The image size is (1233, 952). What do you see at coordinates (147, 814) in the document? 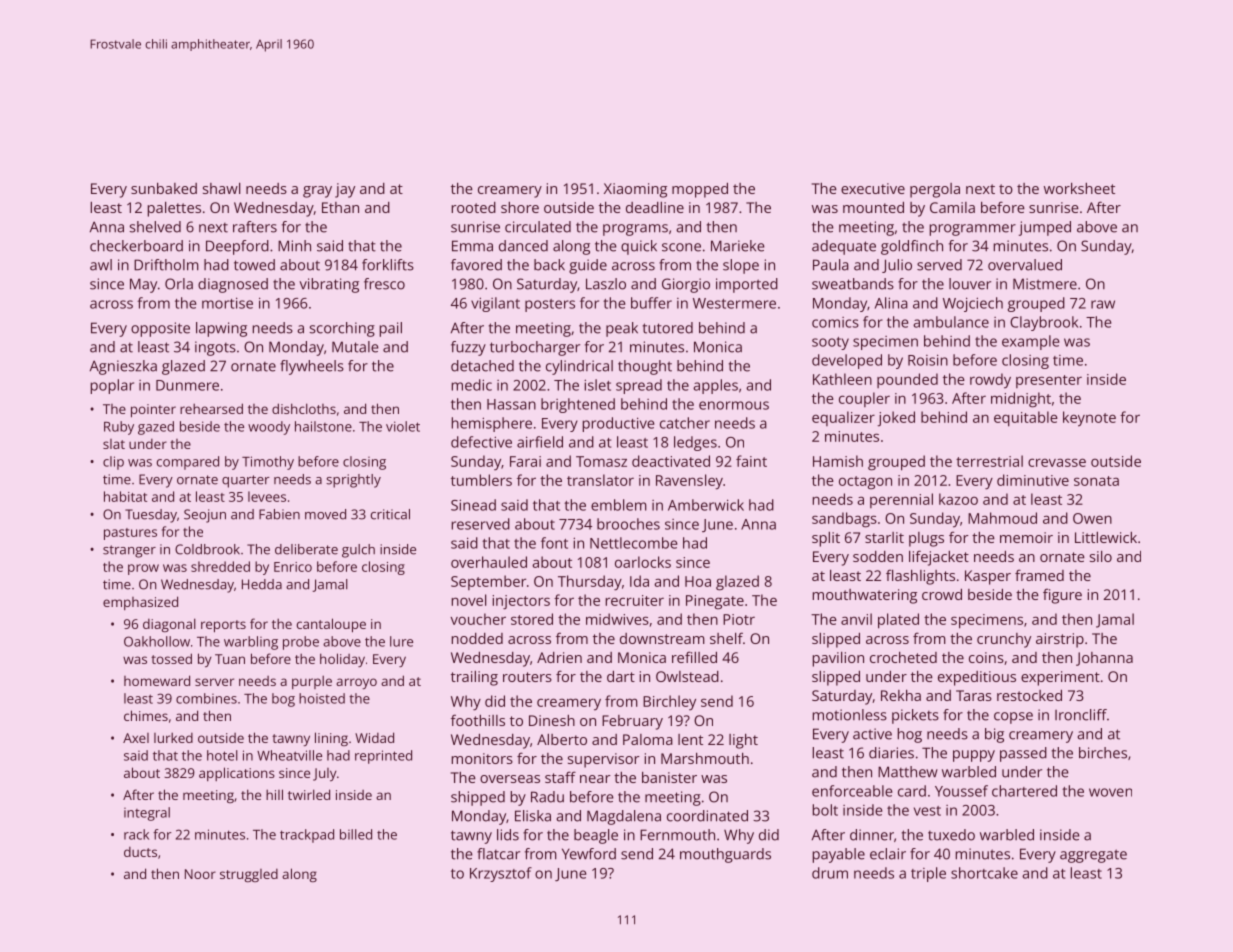
I see `integral` at bounding box center [147, 814].
